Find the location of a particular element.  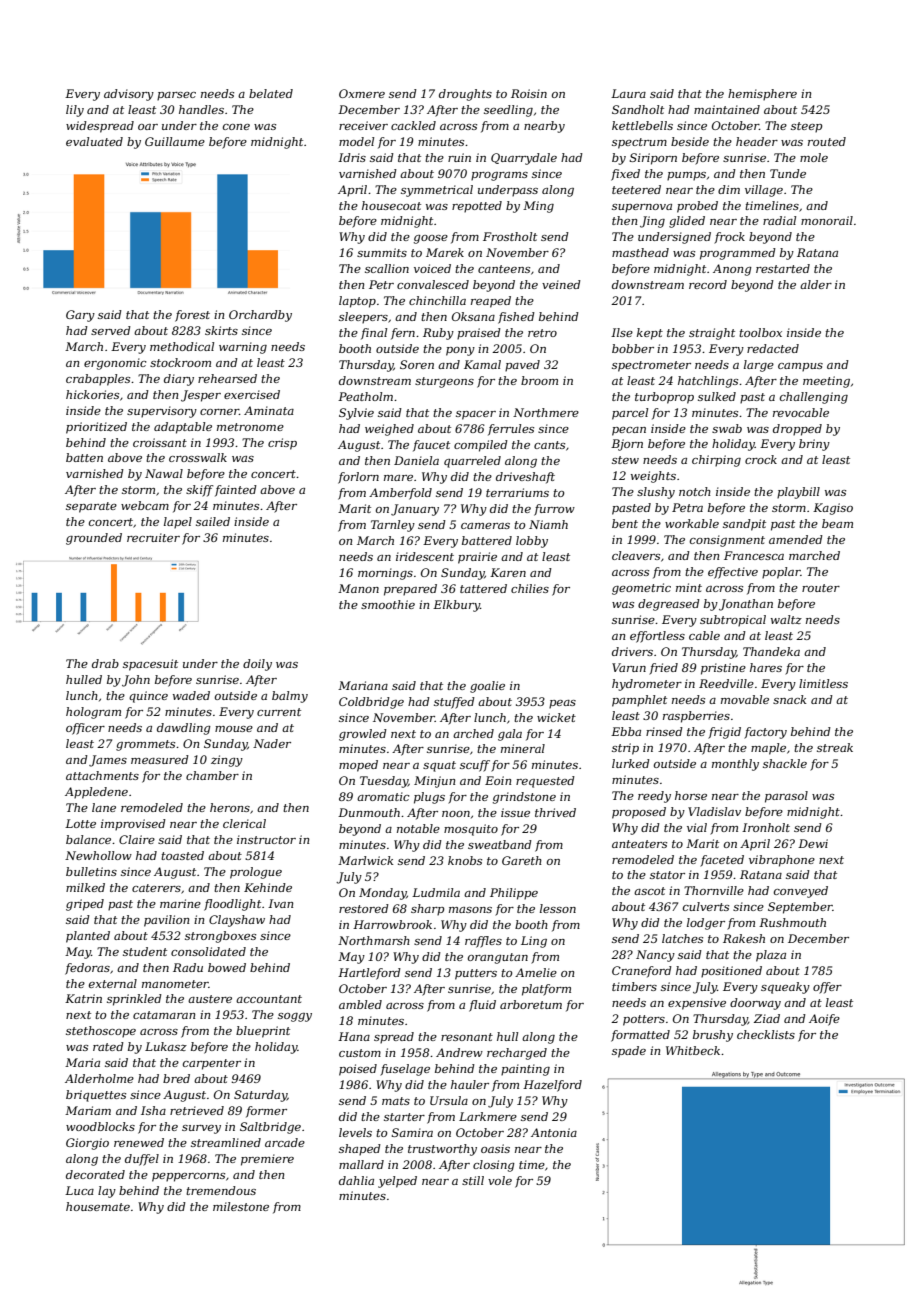

Gary is located at coordinates (80, 316).
